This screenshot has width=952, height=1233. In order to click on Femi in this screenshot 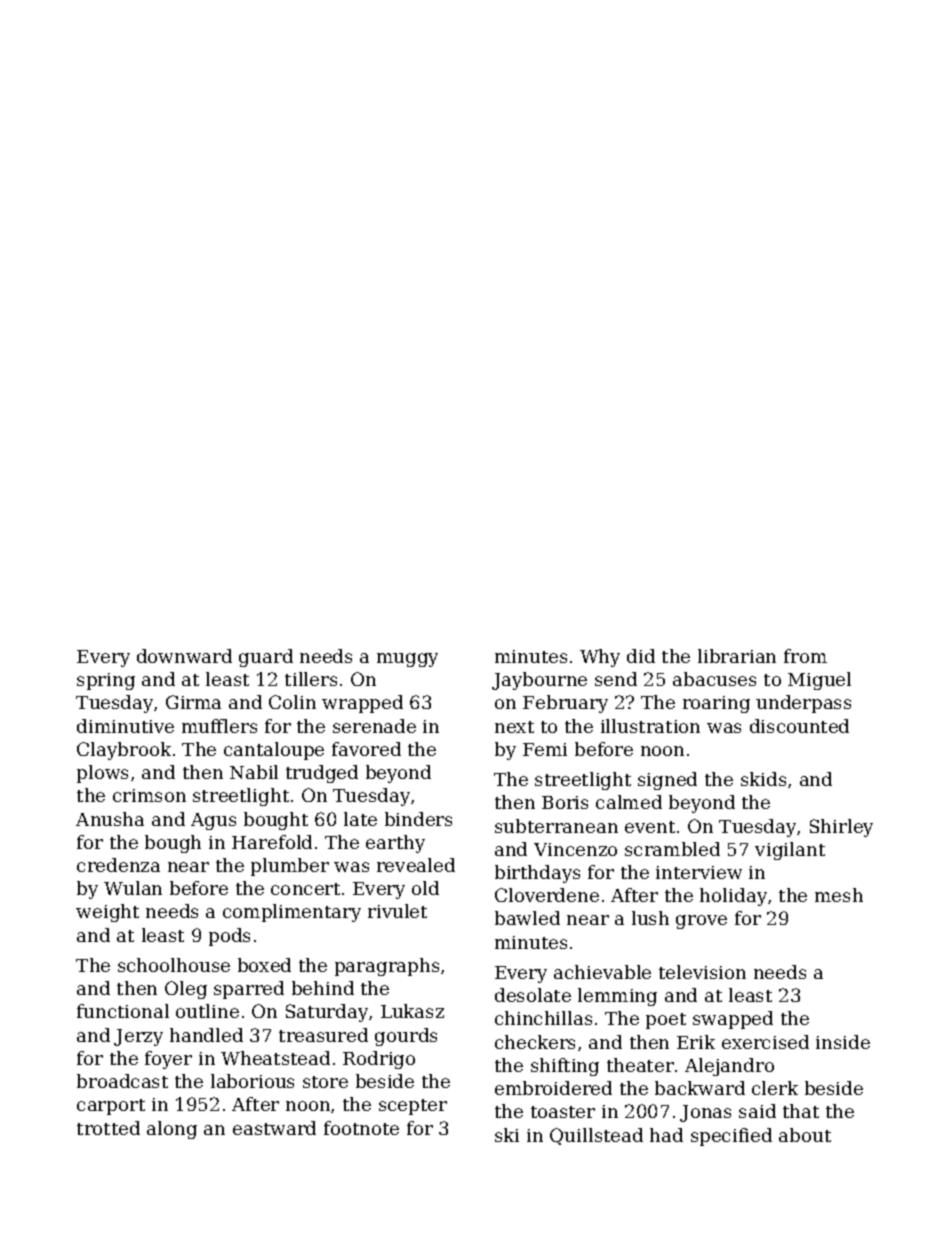, I will do `click(545, 749)`.
